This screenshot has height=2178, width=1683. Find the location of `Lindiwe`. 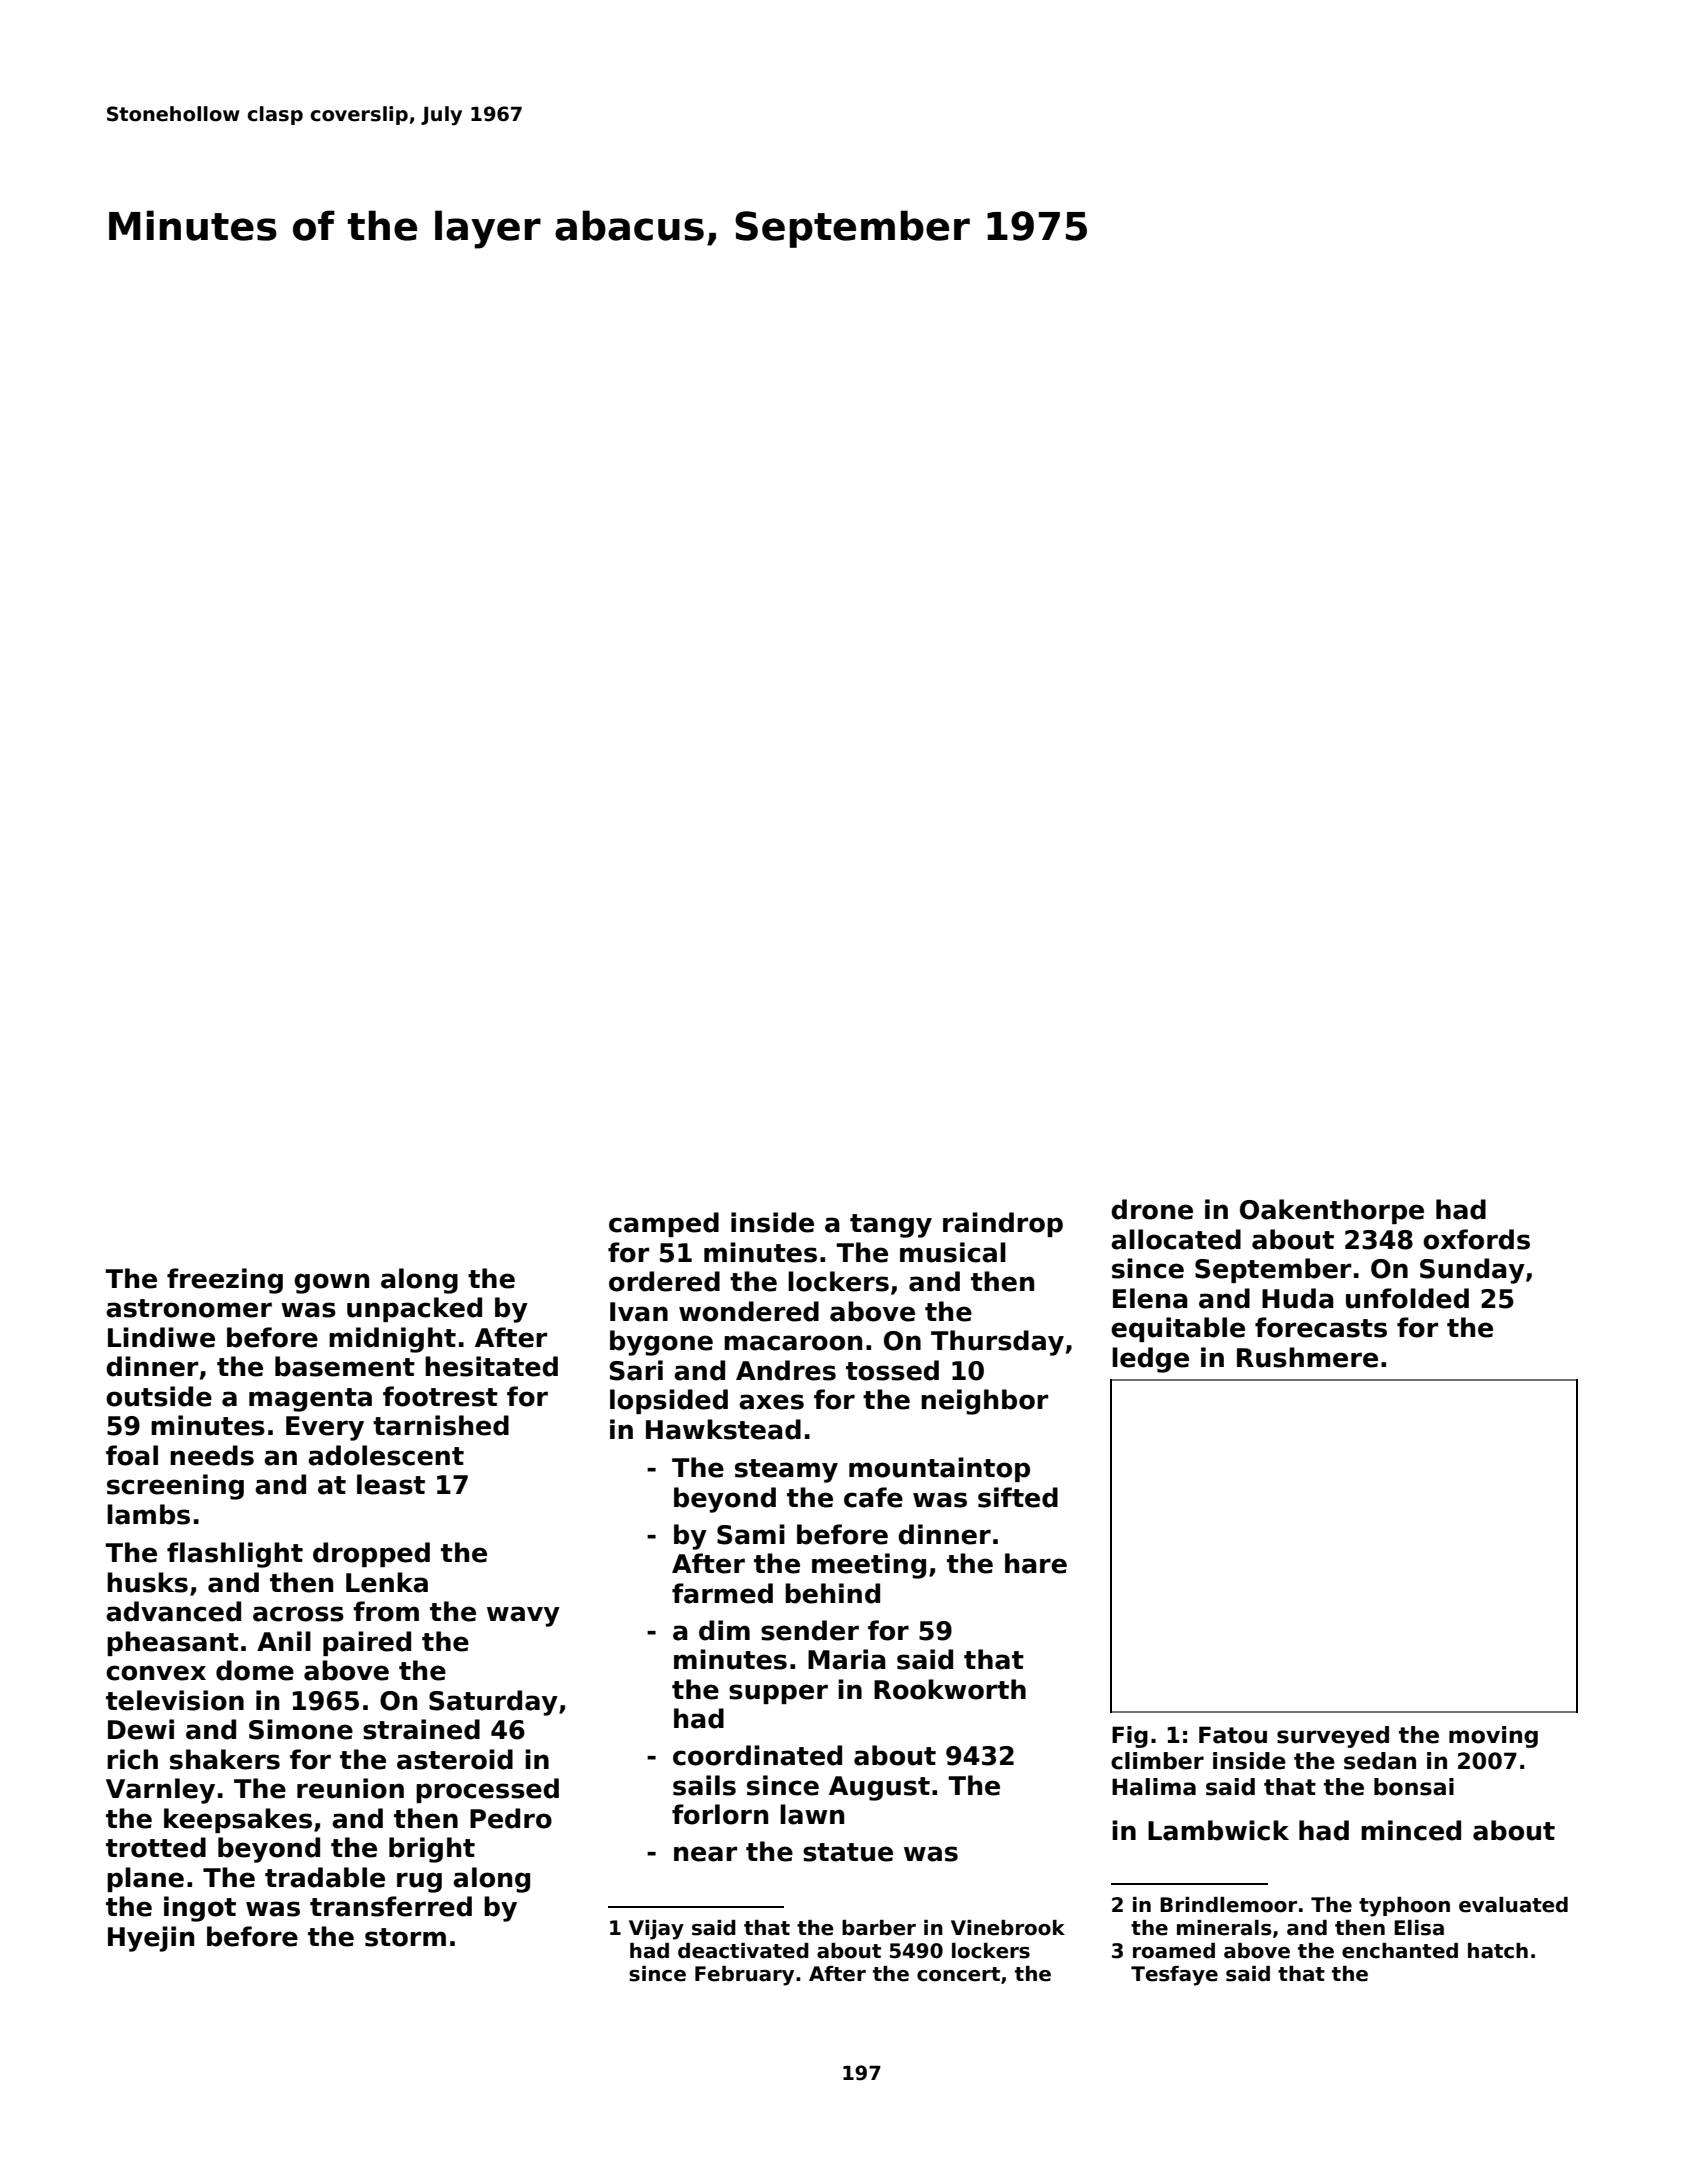

Lindiwe is located at coordinates (161, 1337).
